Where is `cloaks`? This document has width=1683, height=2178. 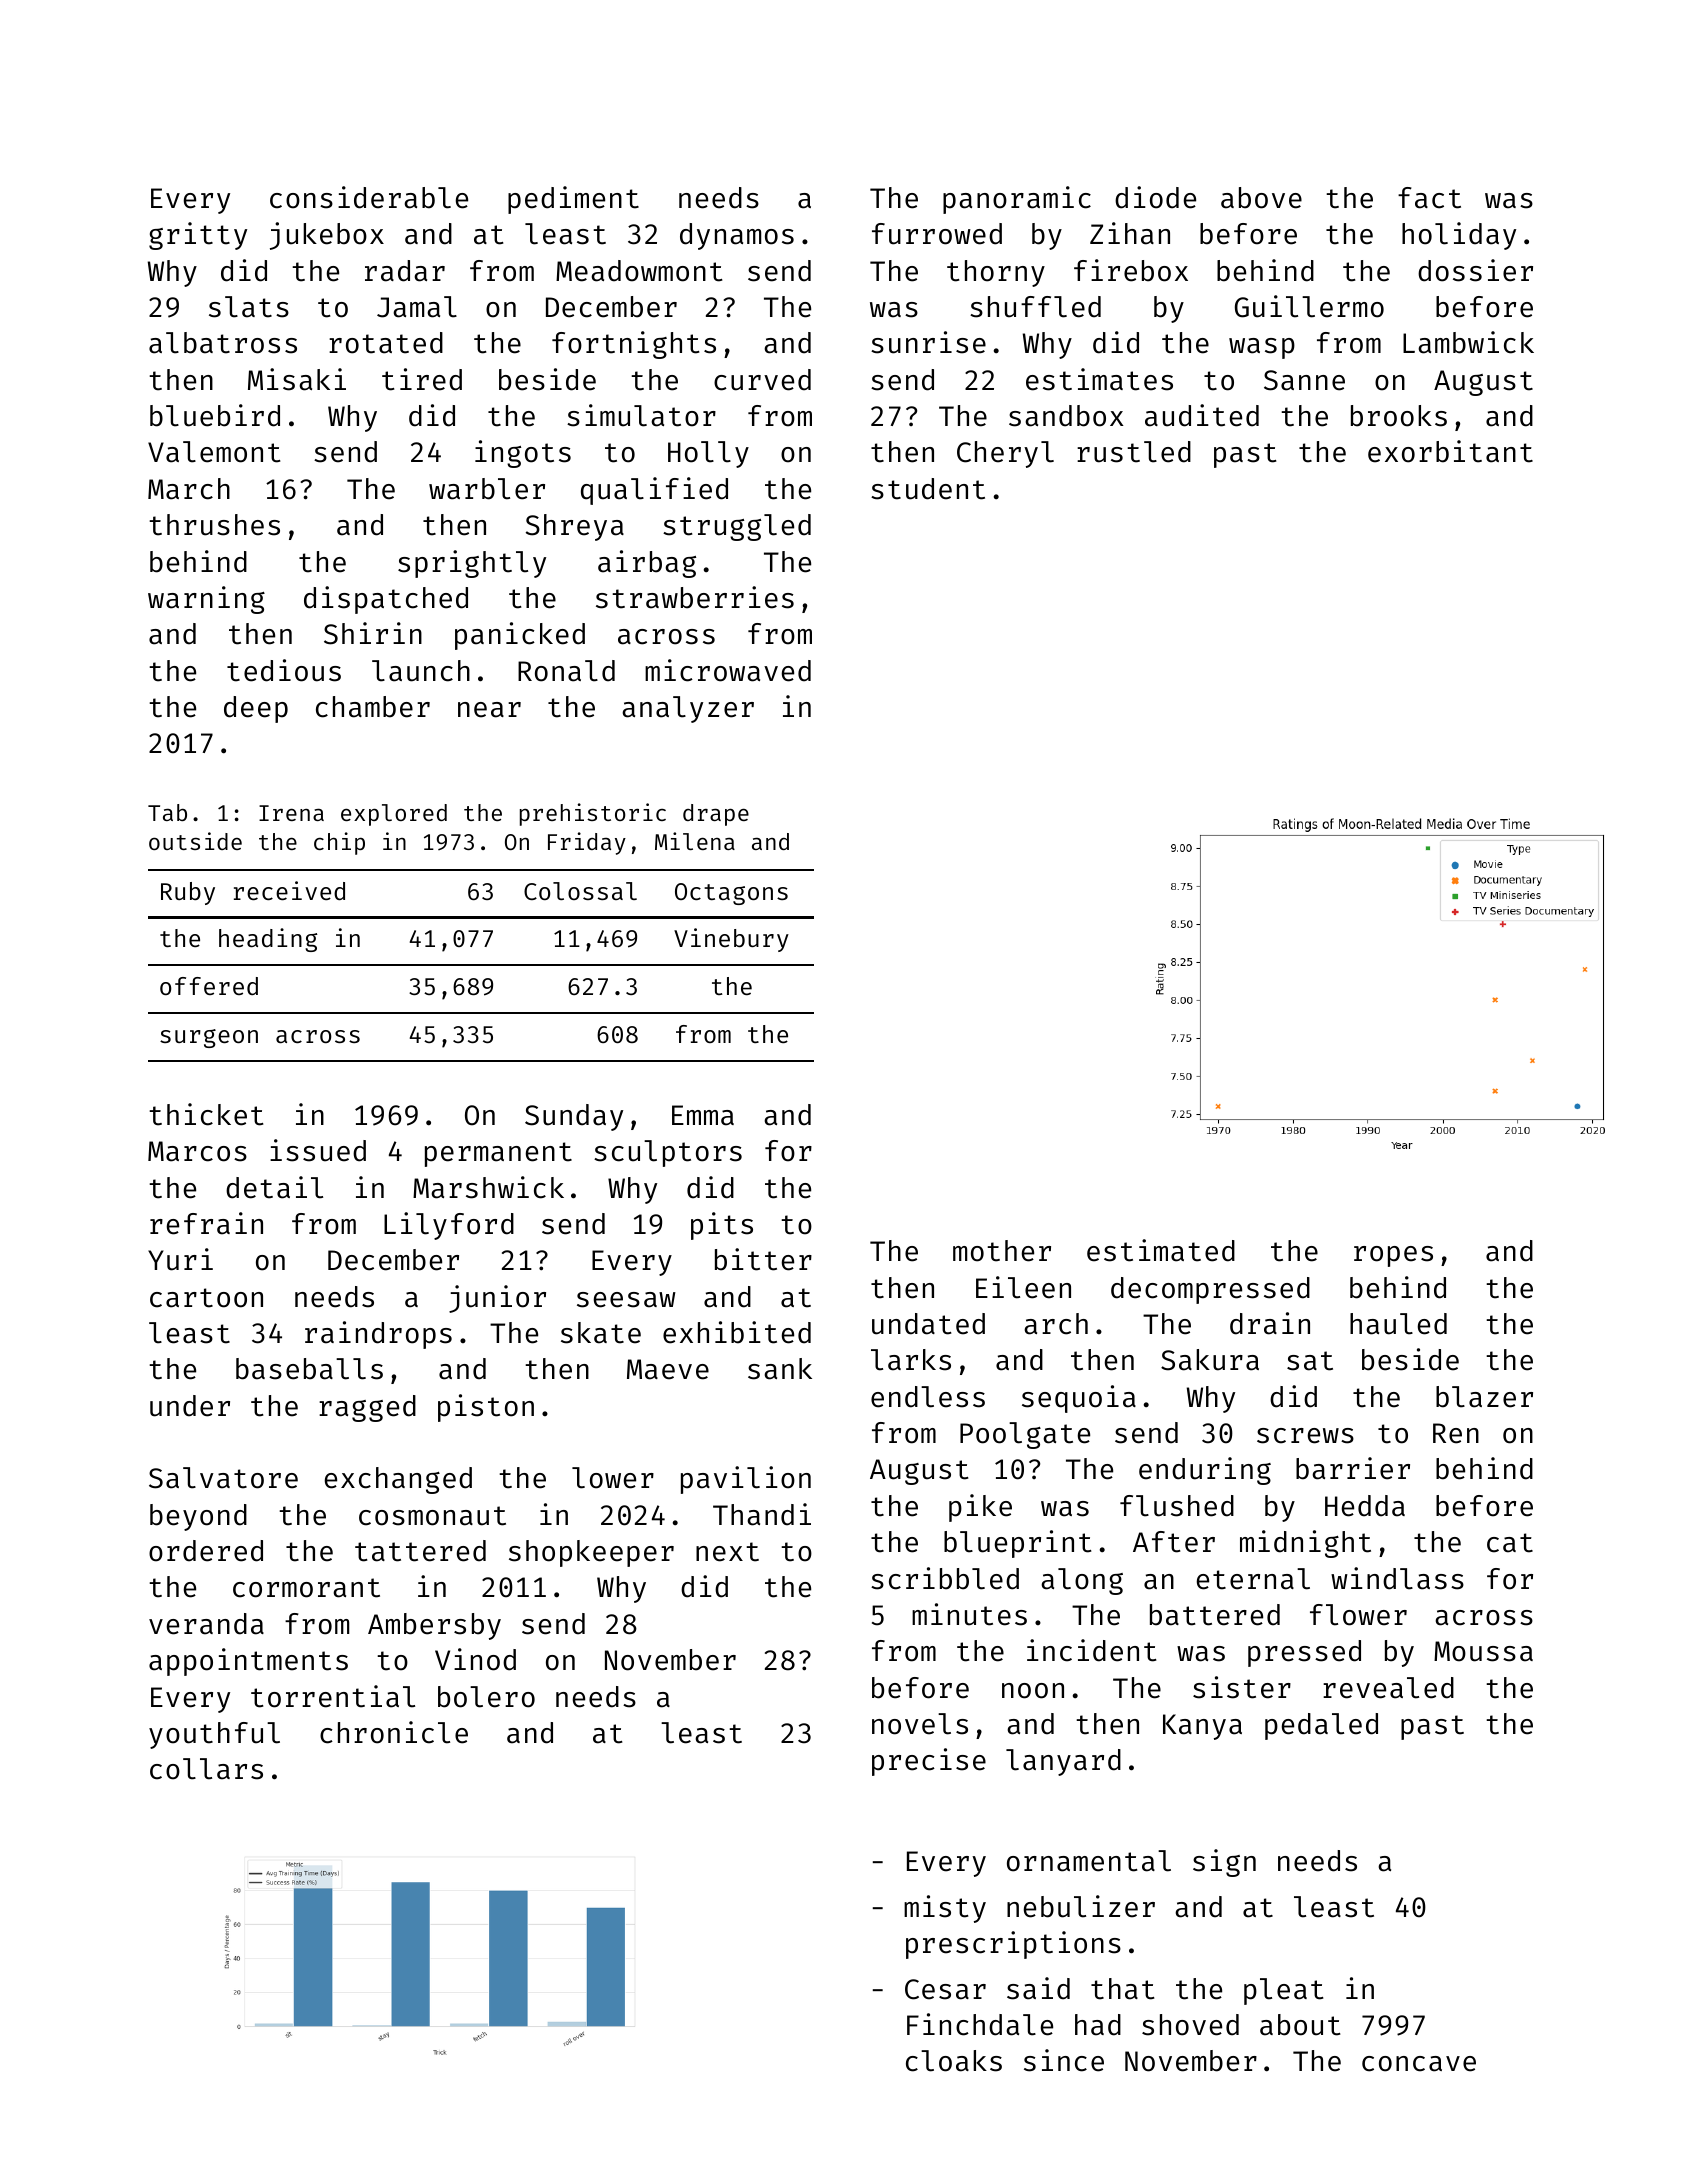
cloaks is located at coordinates (954, 2061).
